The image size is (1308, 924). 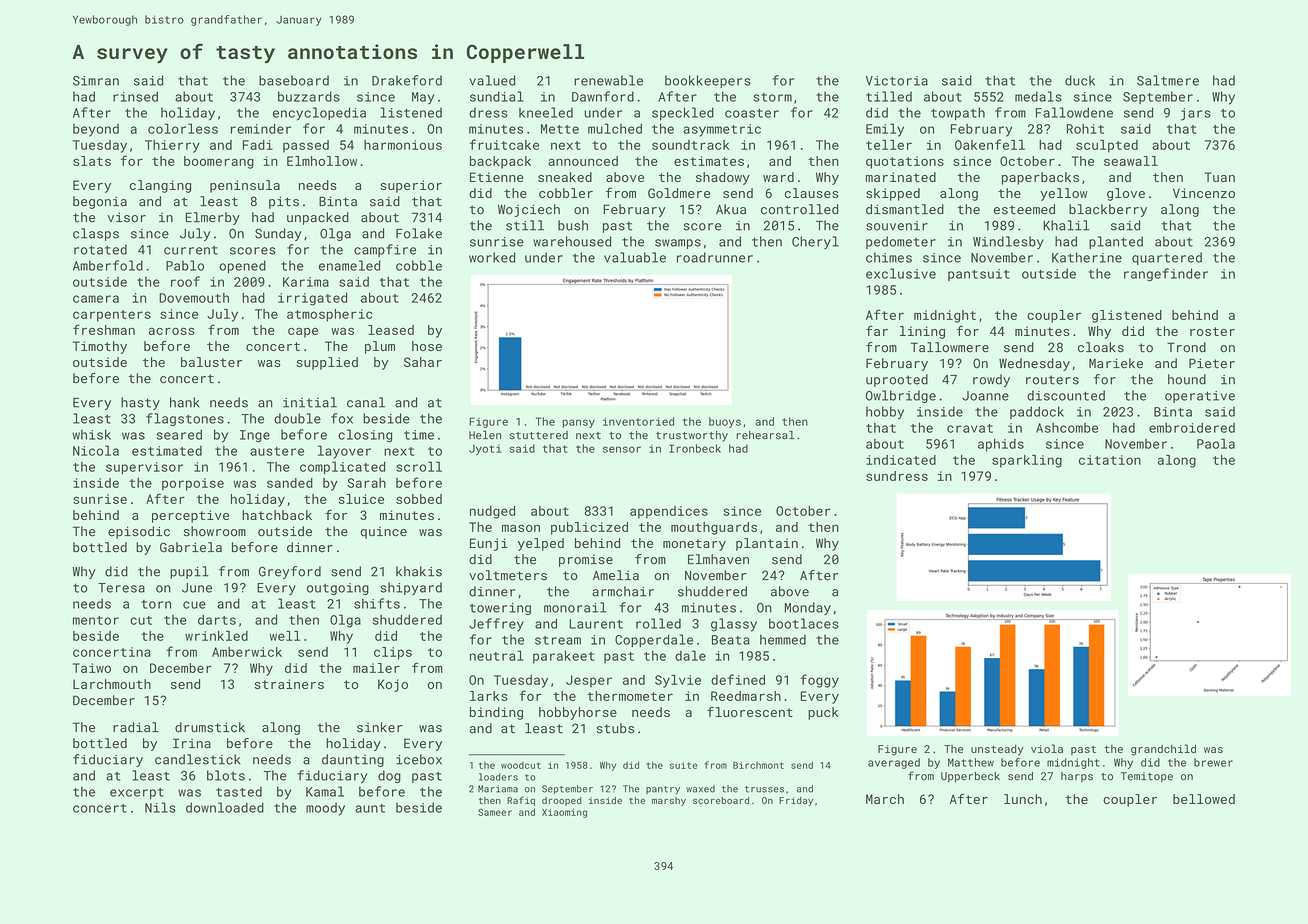 What do you see at coordinates (725, 422) in the image?
I see `buoys` at bounding box center [725, 422].
